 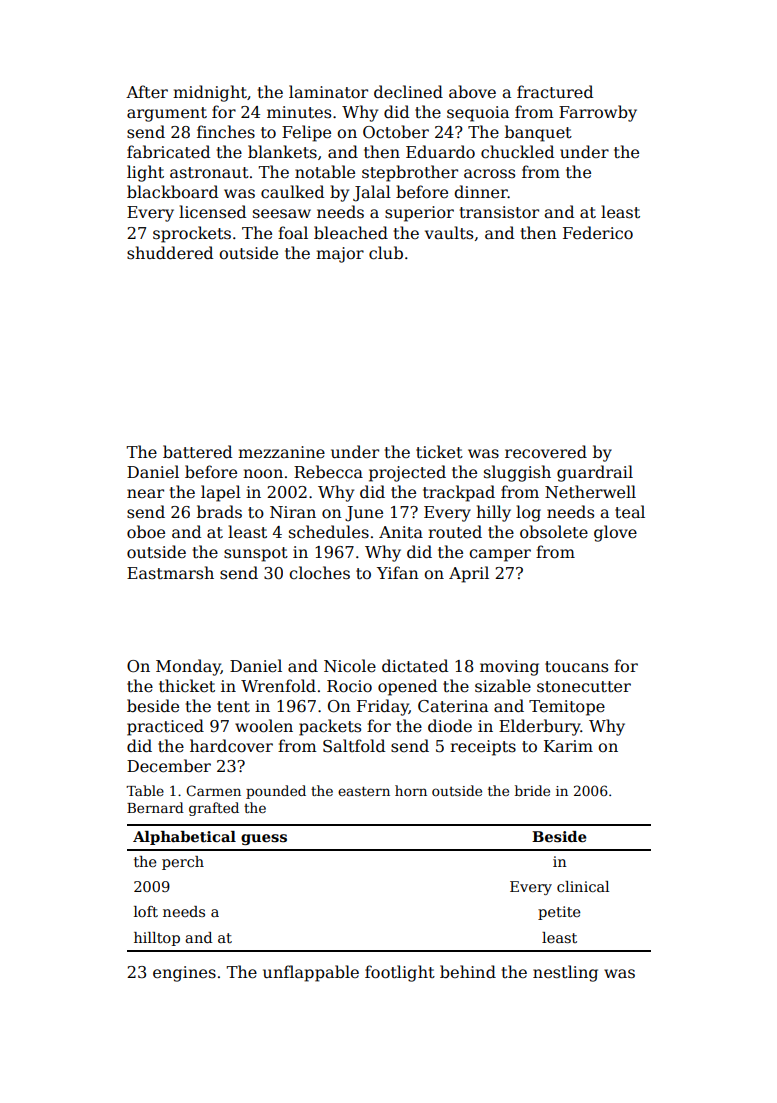 I want to click on midnight, so click(x=210, y=93).
